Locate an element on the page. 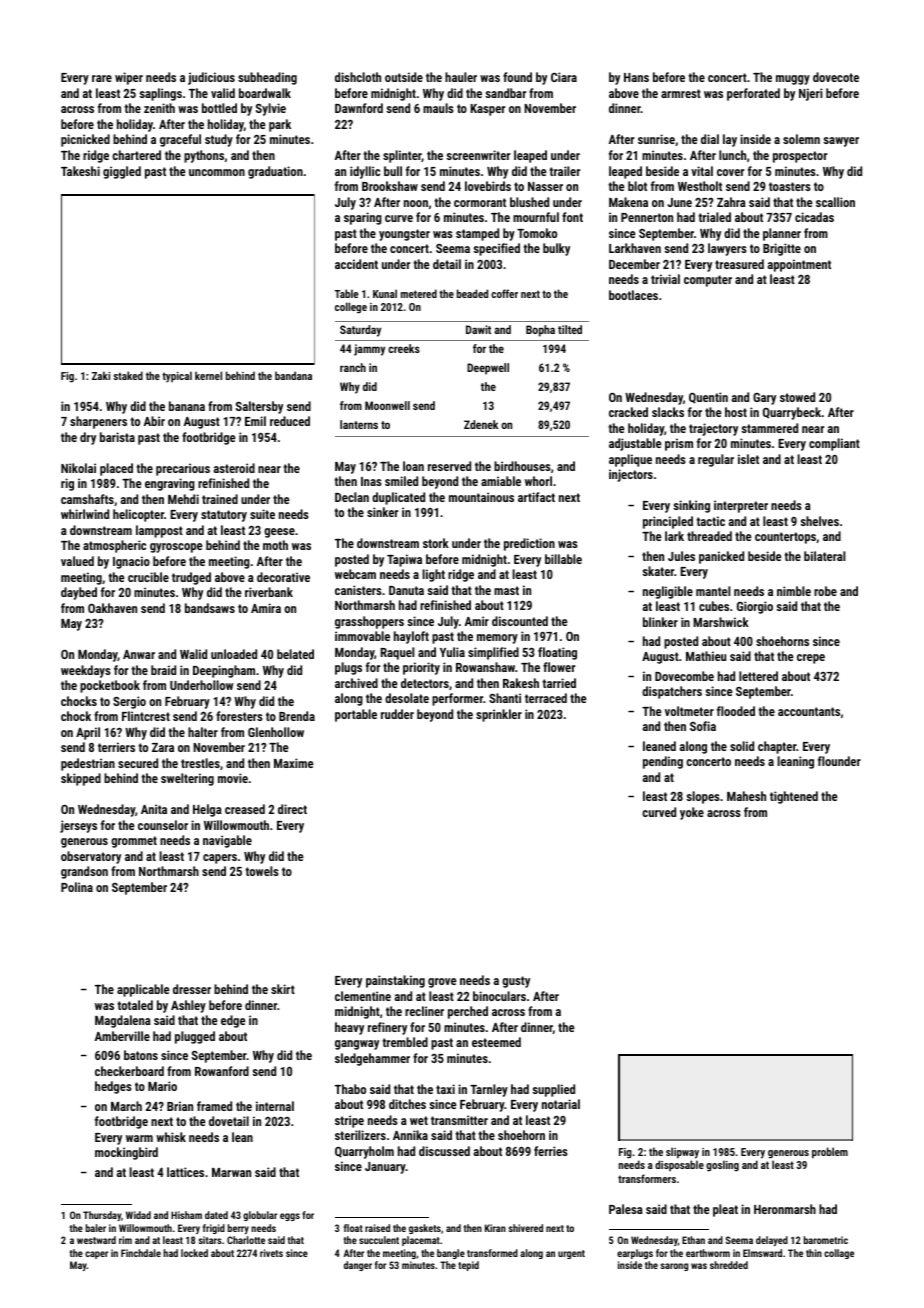 This page has width=924, height=1308. priority is located at coordinates (421, 668).
